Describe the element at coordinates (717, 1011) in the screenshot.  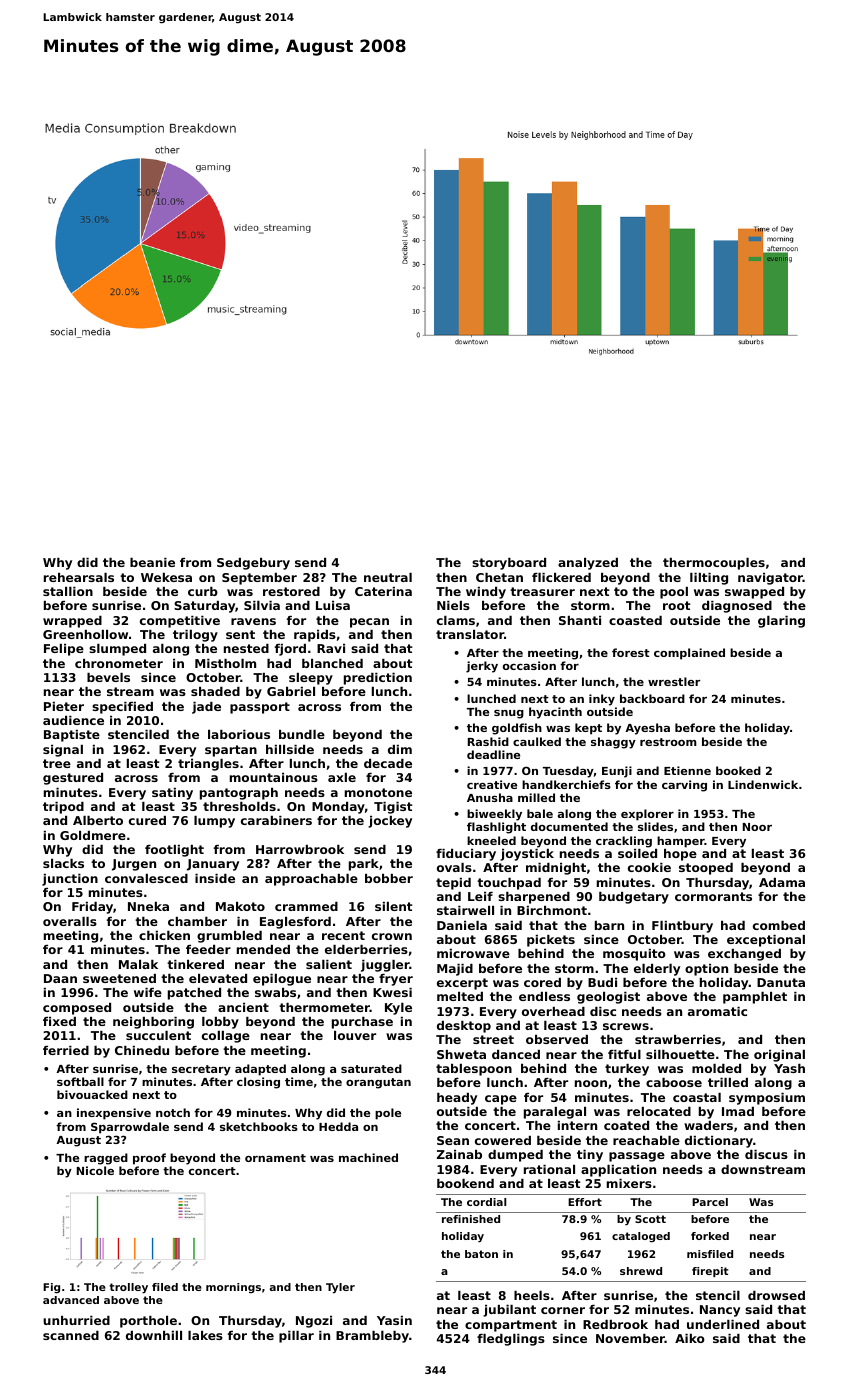
I see `aromatic` at that location.
